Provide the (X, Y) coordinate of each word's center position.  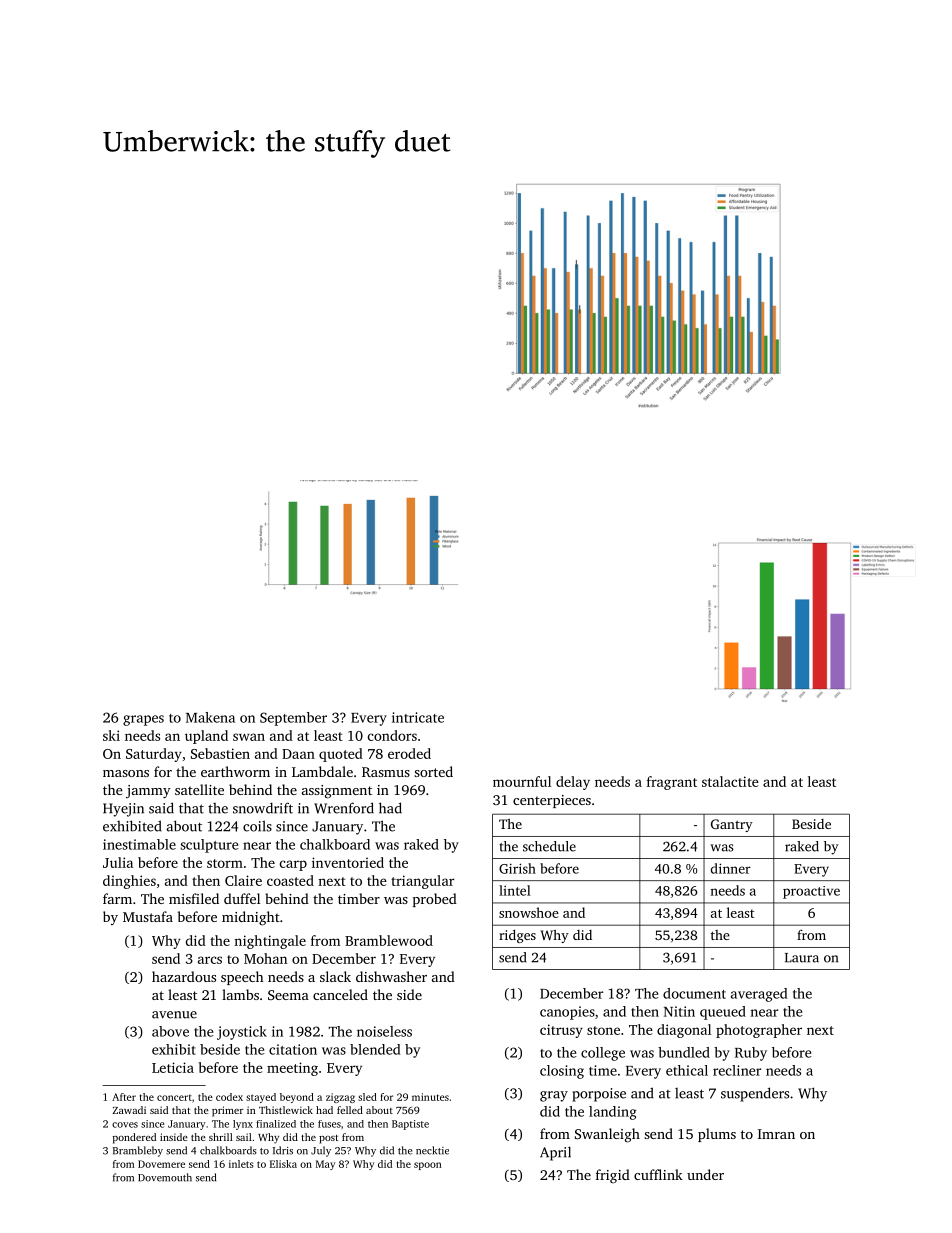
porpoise (599, 1095)
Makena (210, 717)
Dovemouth (165, 1177)
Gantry (732, 825)
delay (573, 783)
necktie (432, 1150)
